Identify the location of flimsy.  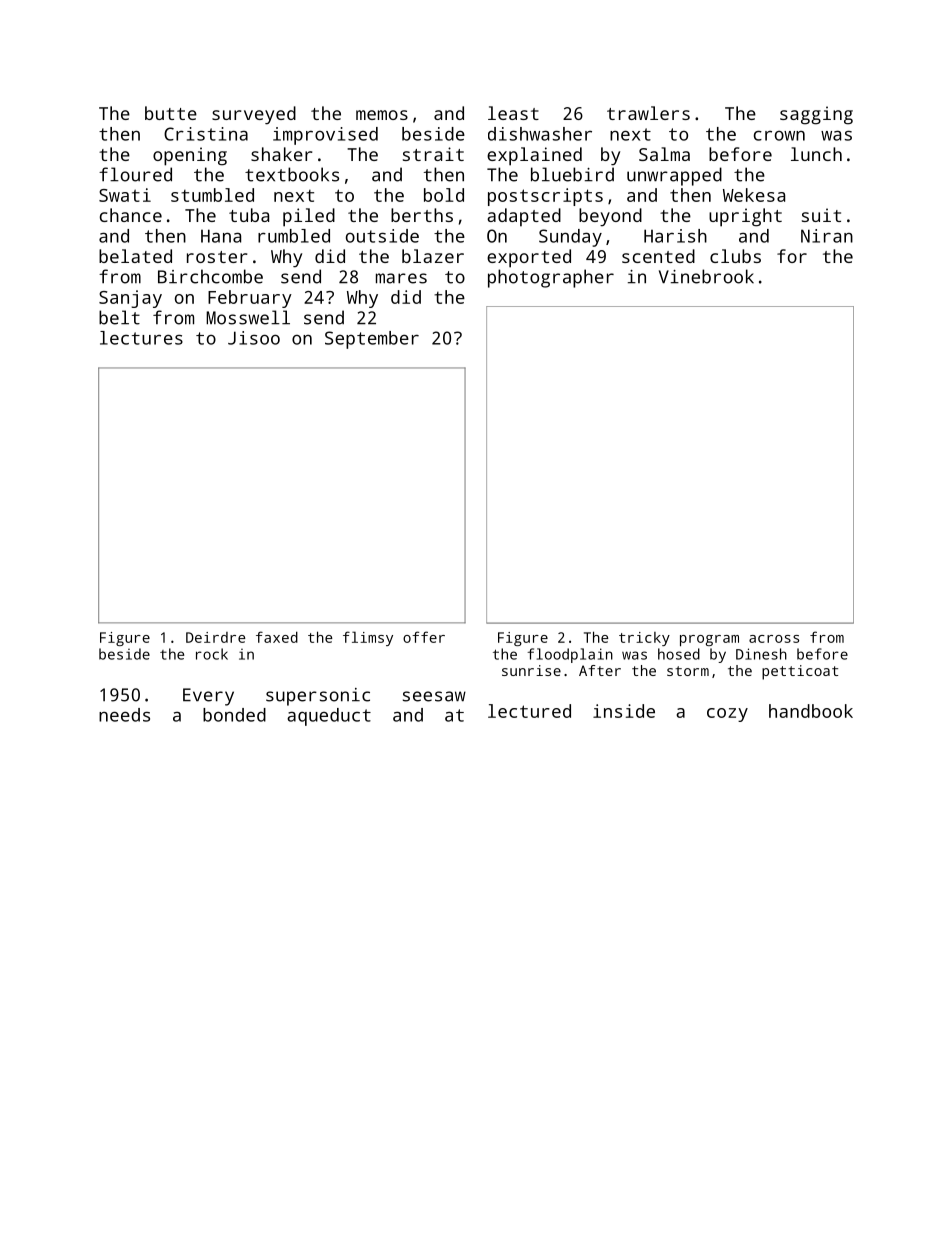
(368, 638).
